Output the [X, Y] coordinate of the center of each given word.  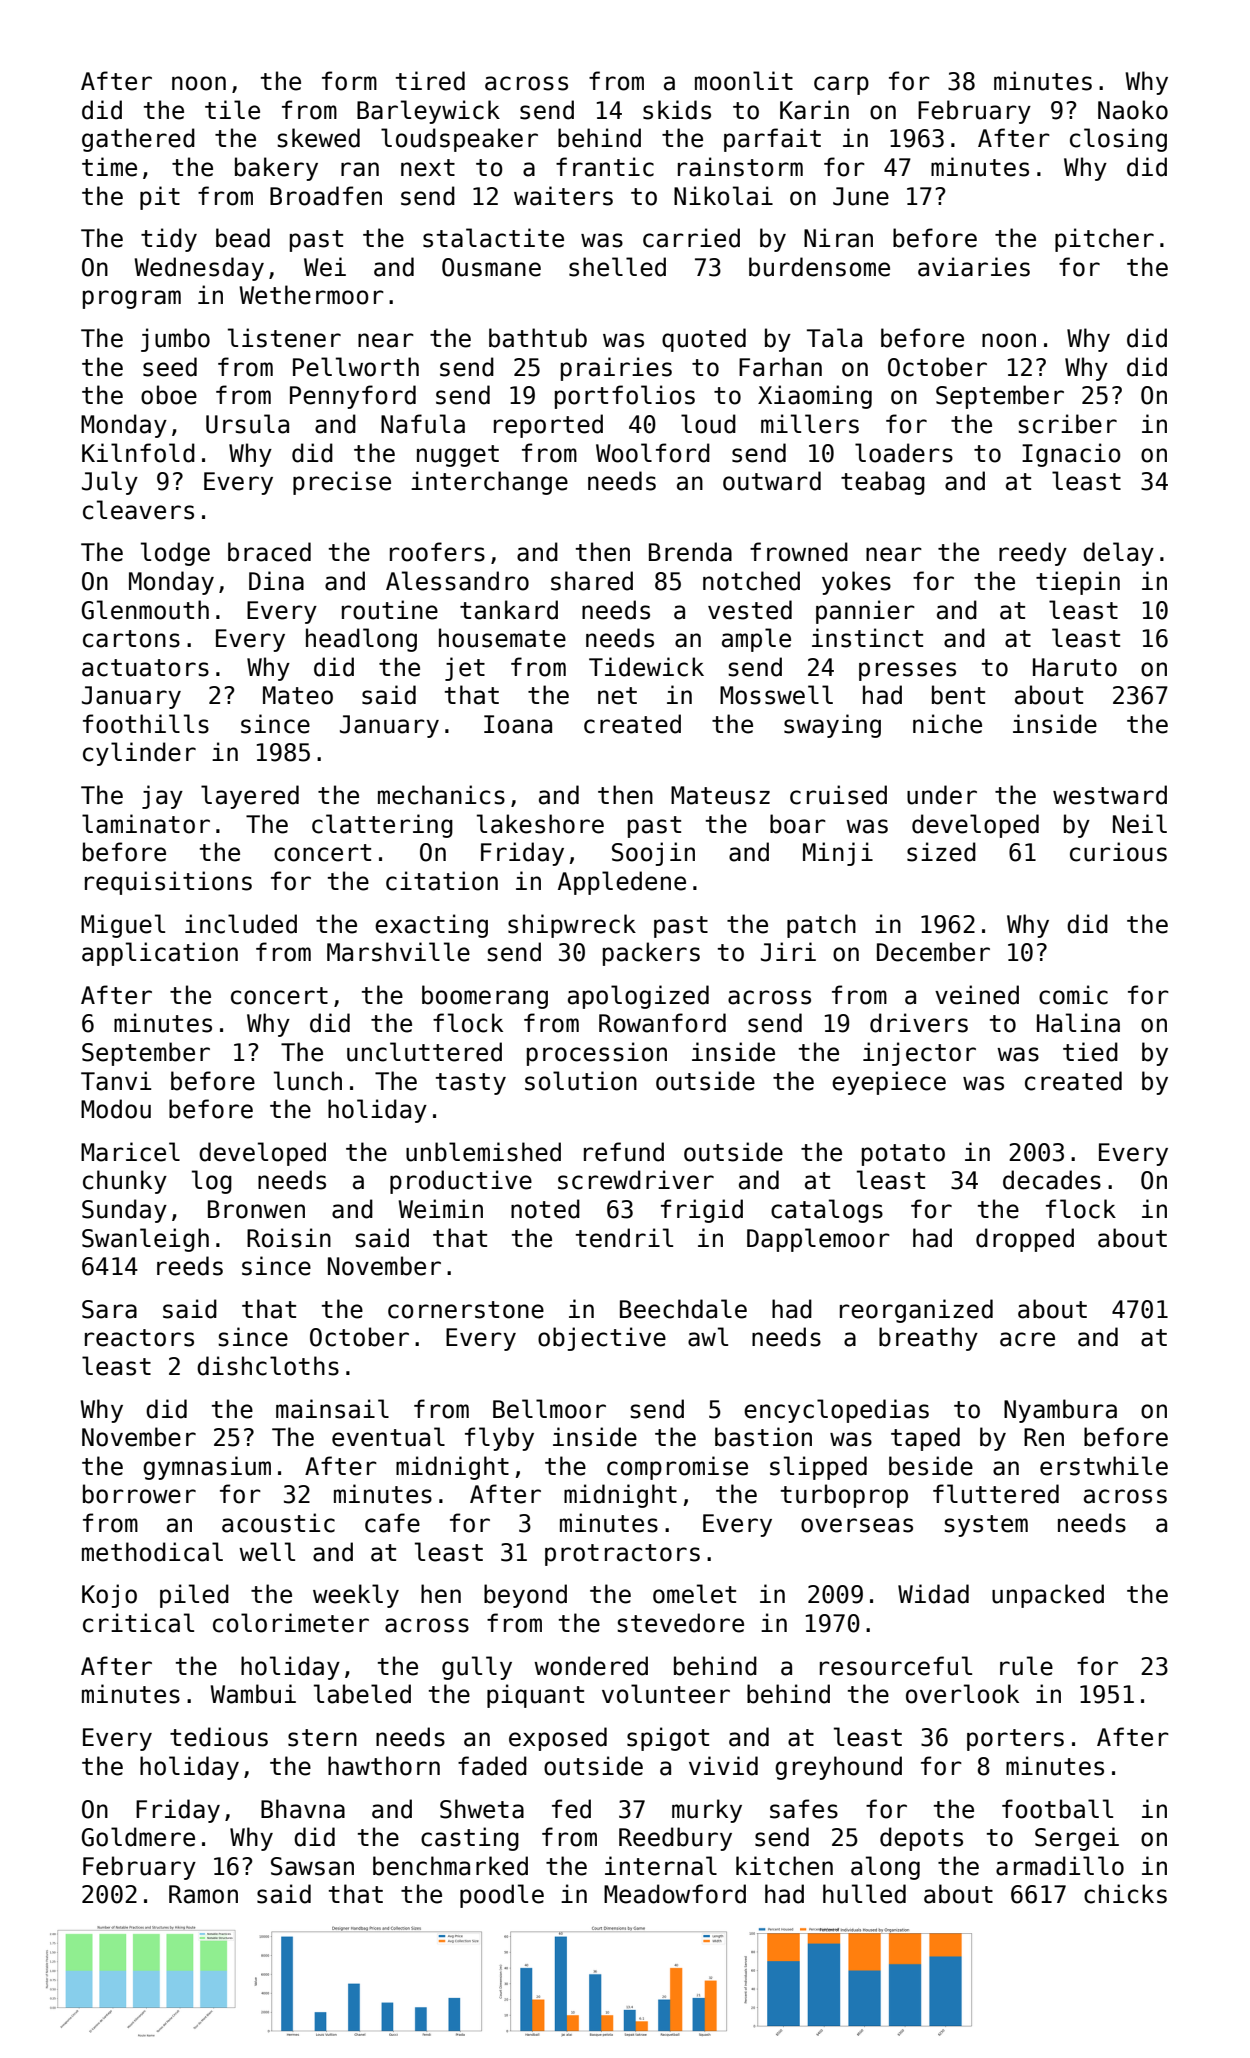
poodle [502, 1896]
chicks [1125, 1894]
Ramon [203, 1894]
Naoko [1133, 110]
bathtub [538, 338]
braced [269, 552]
